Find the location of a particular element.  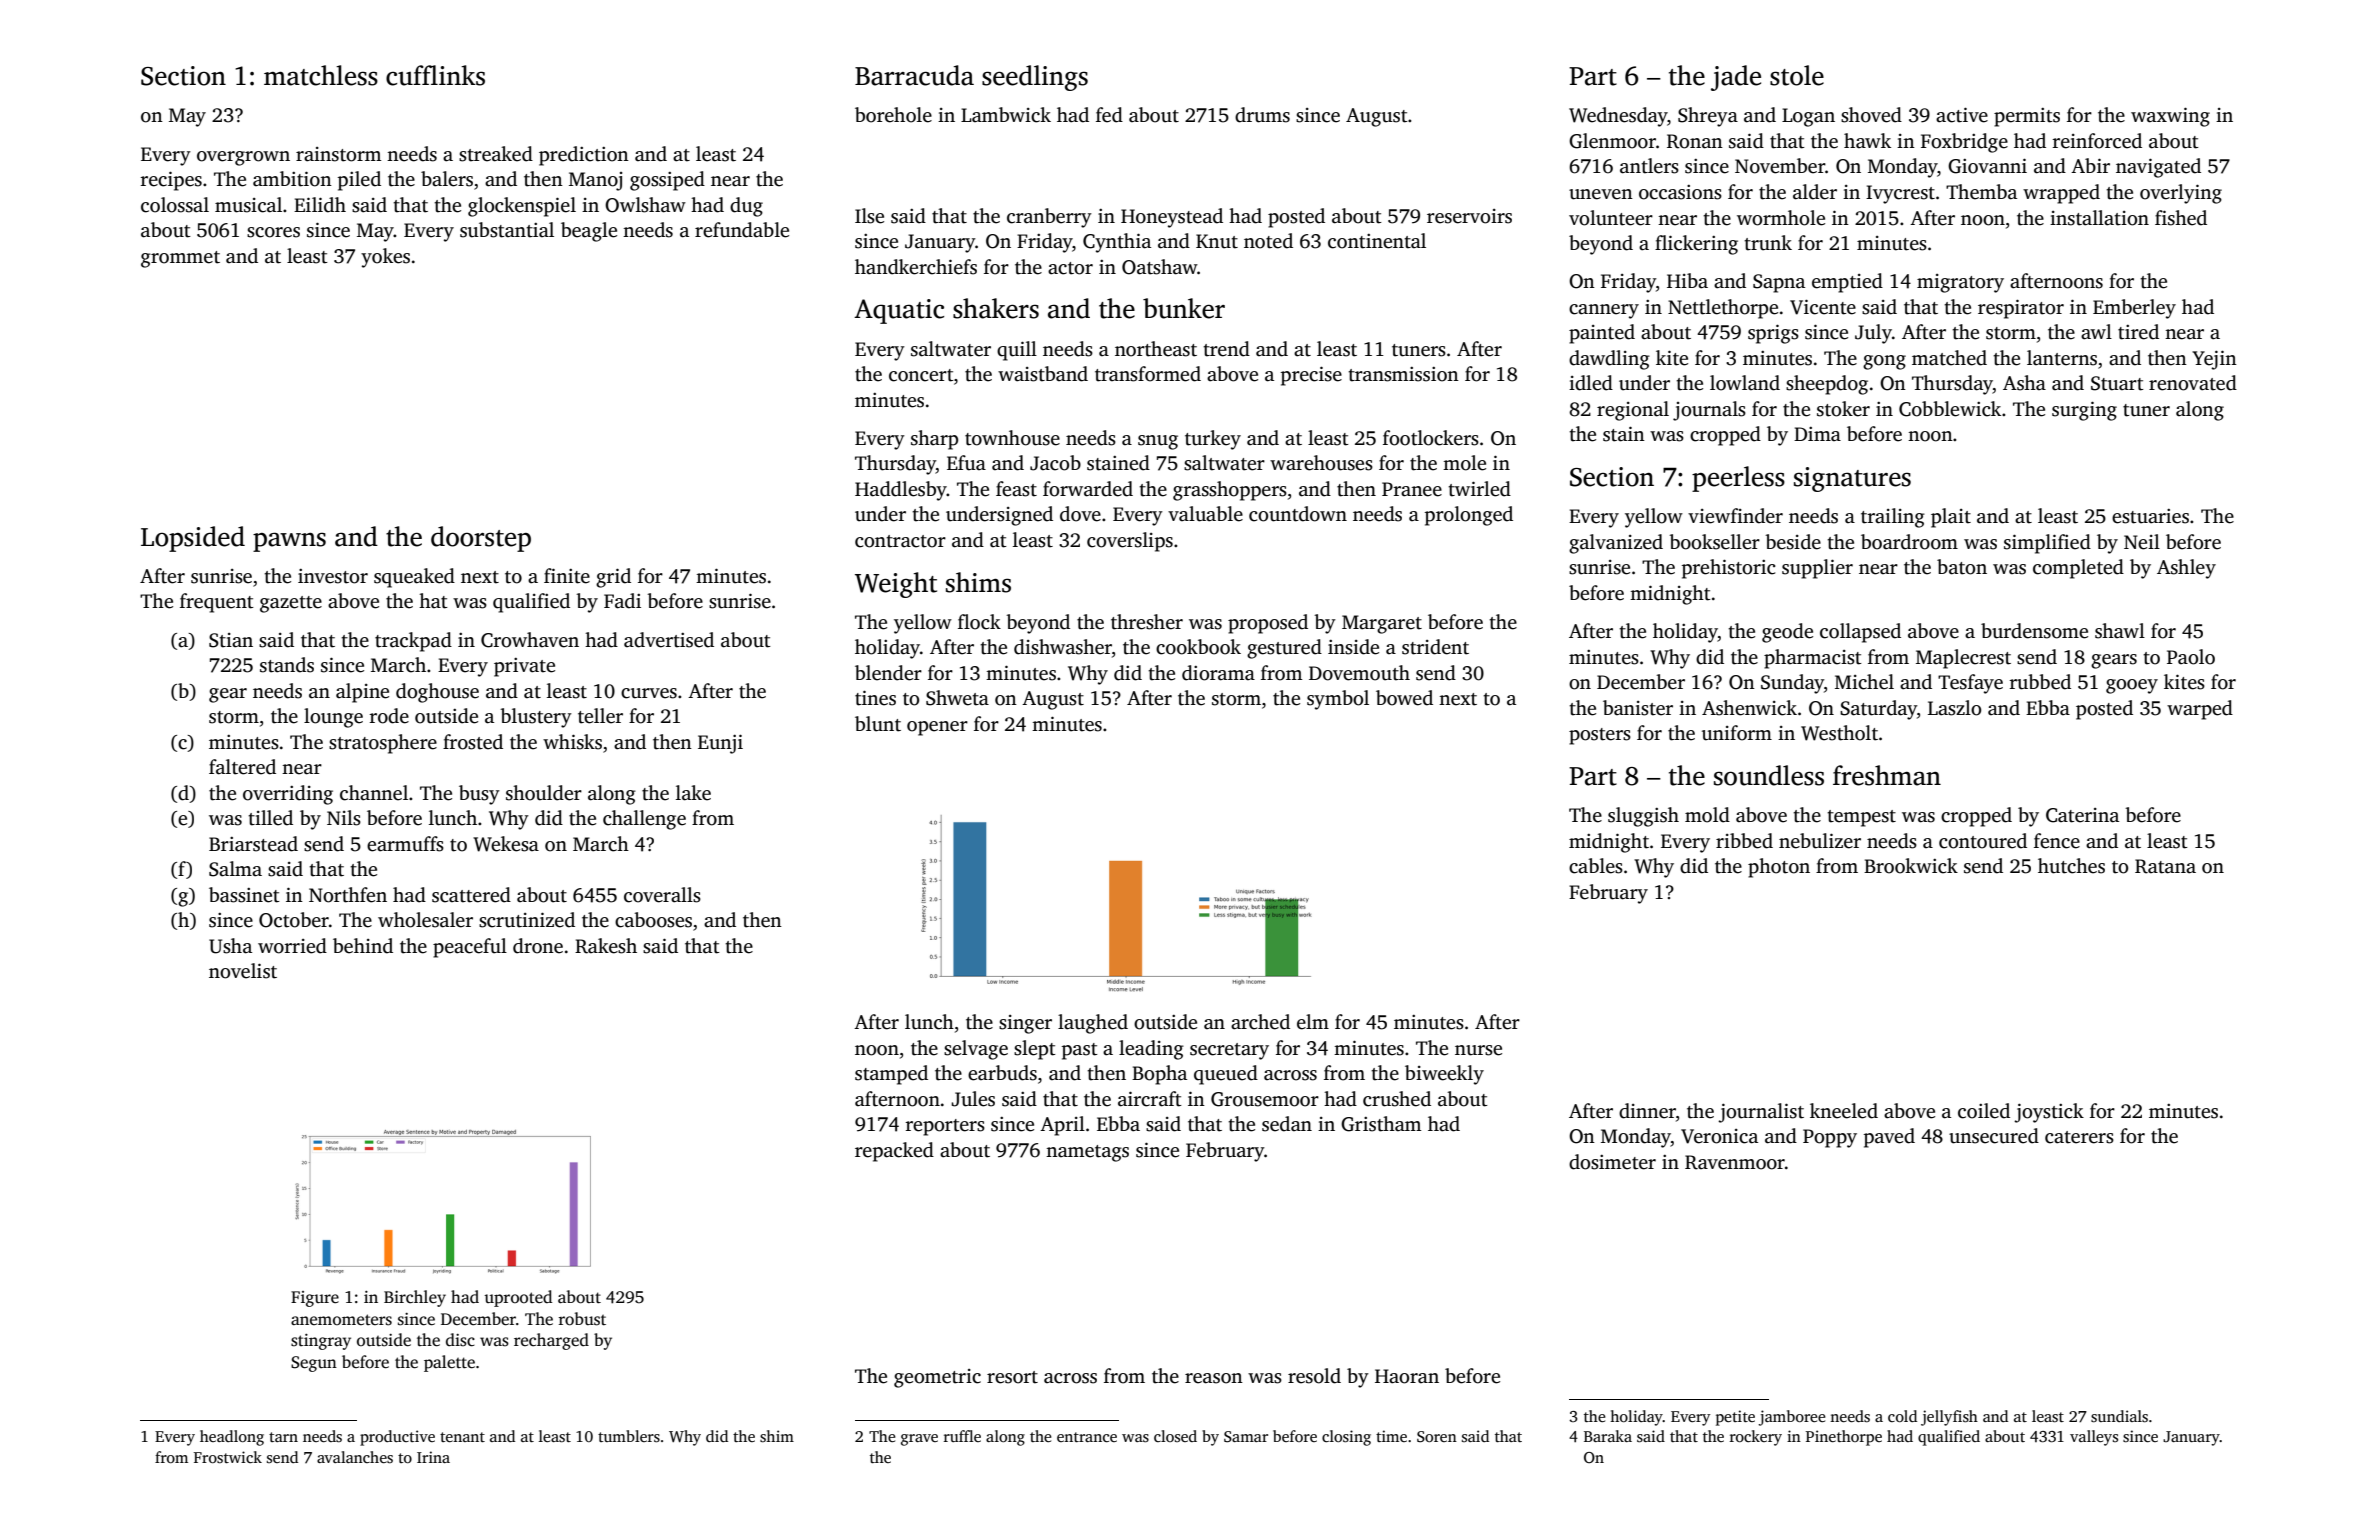

resold is located at coordinates (1314, 1376).
